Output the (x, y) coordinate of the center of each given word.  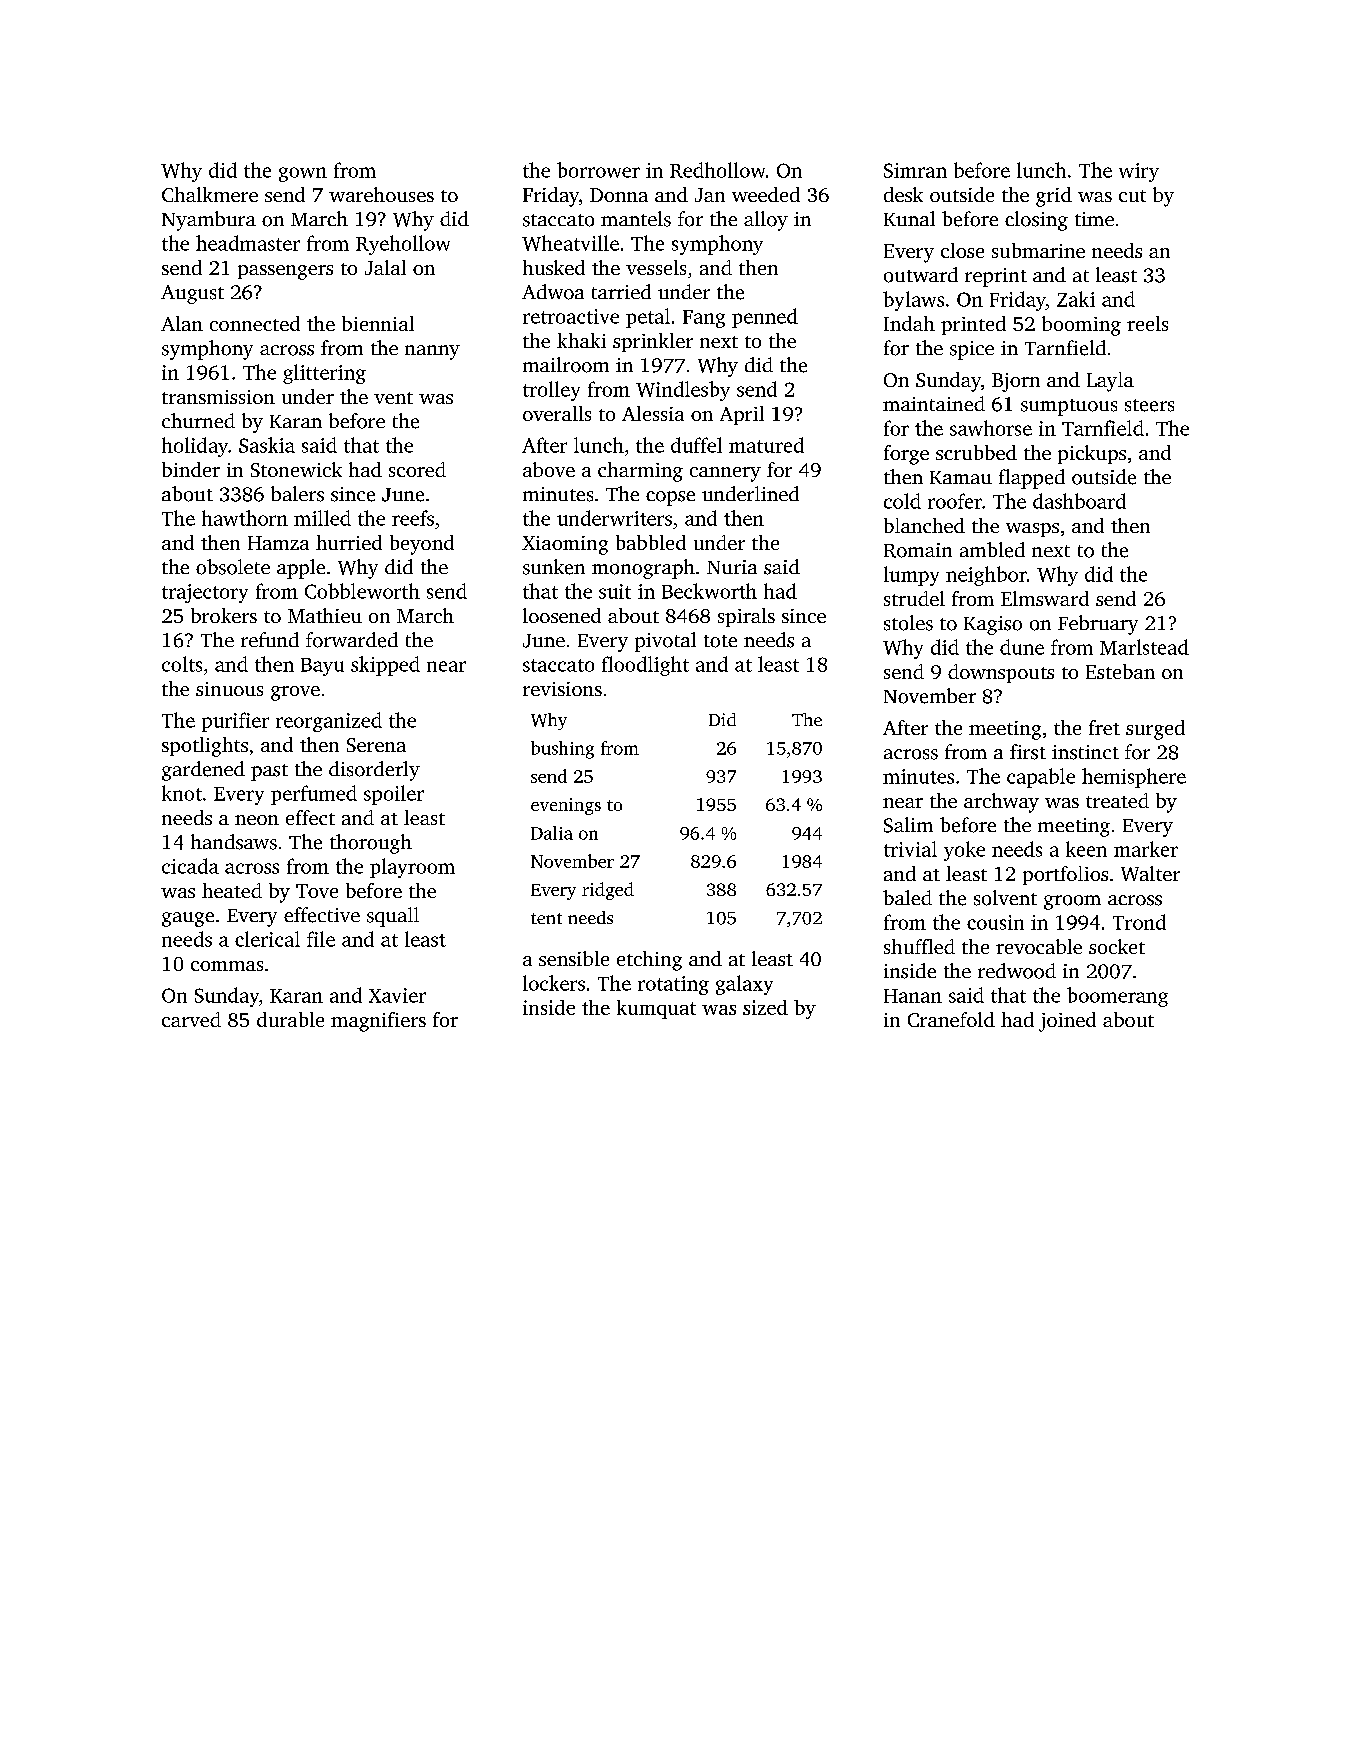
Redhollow (717, 170)
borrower (598, 170)
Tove (317, 891)
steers (1149, 405)
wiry (1139, 172)
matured (766, 445)
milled (322, 518)
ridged (608, 891)
